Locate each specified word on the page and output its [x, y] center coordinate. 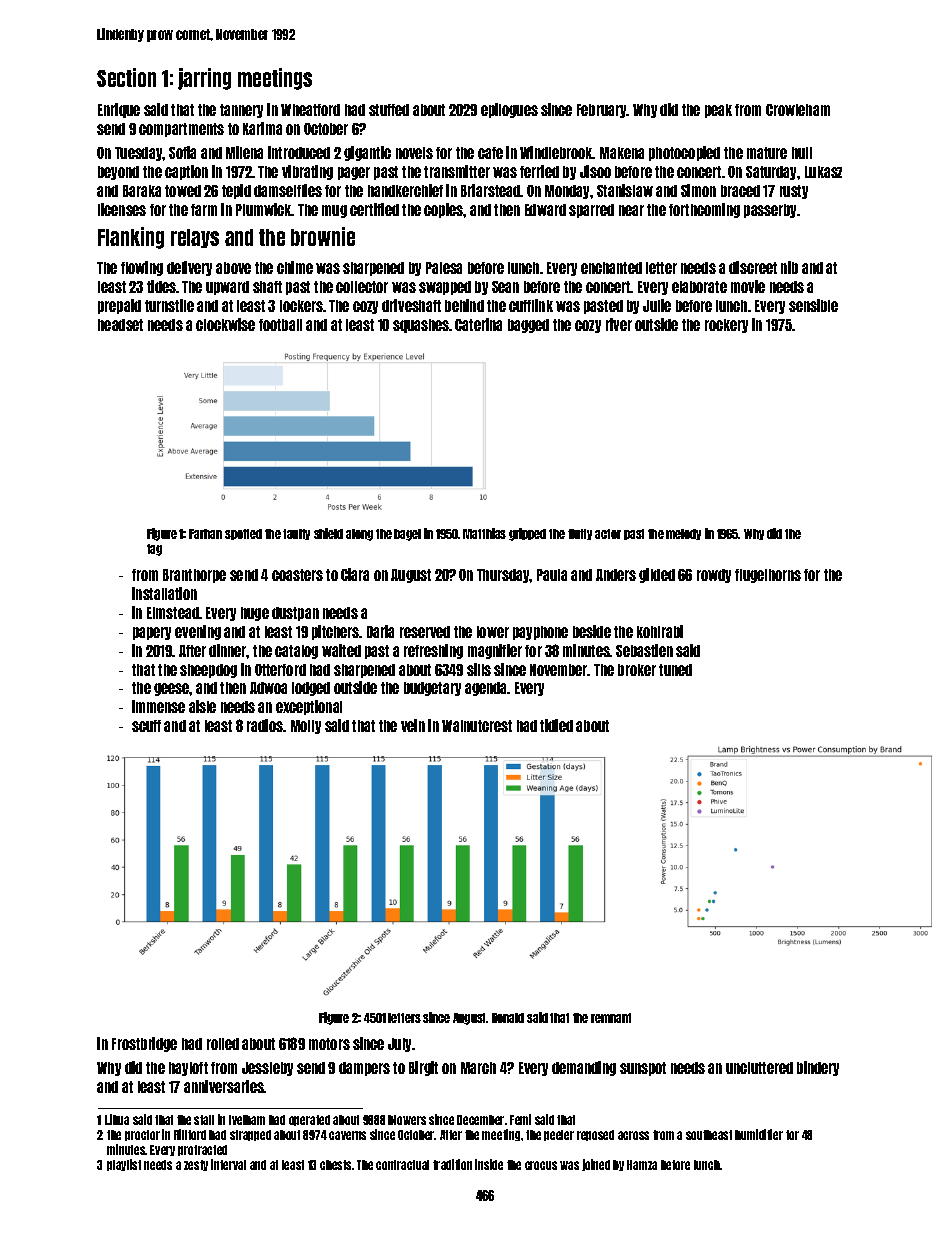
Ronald [508, 1018]
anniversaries [224, 1086]
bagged [528, 326]
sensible [813, 305]
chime [295, 267]
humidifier [759, 1134]
